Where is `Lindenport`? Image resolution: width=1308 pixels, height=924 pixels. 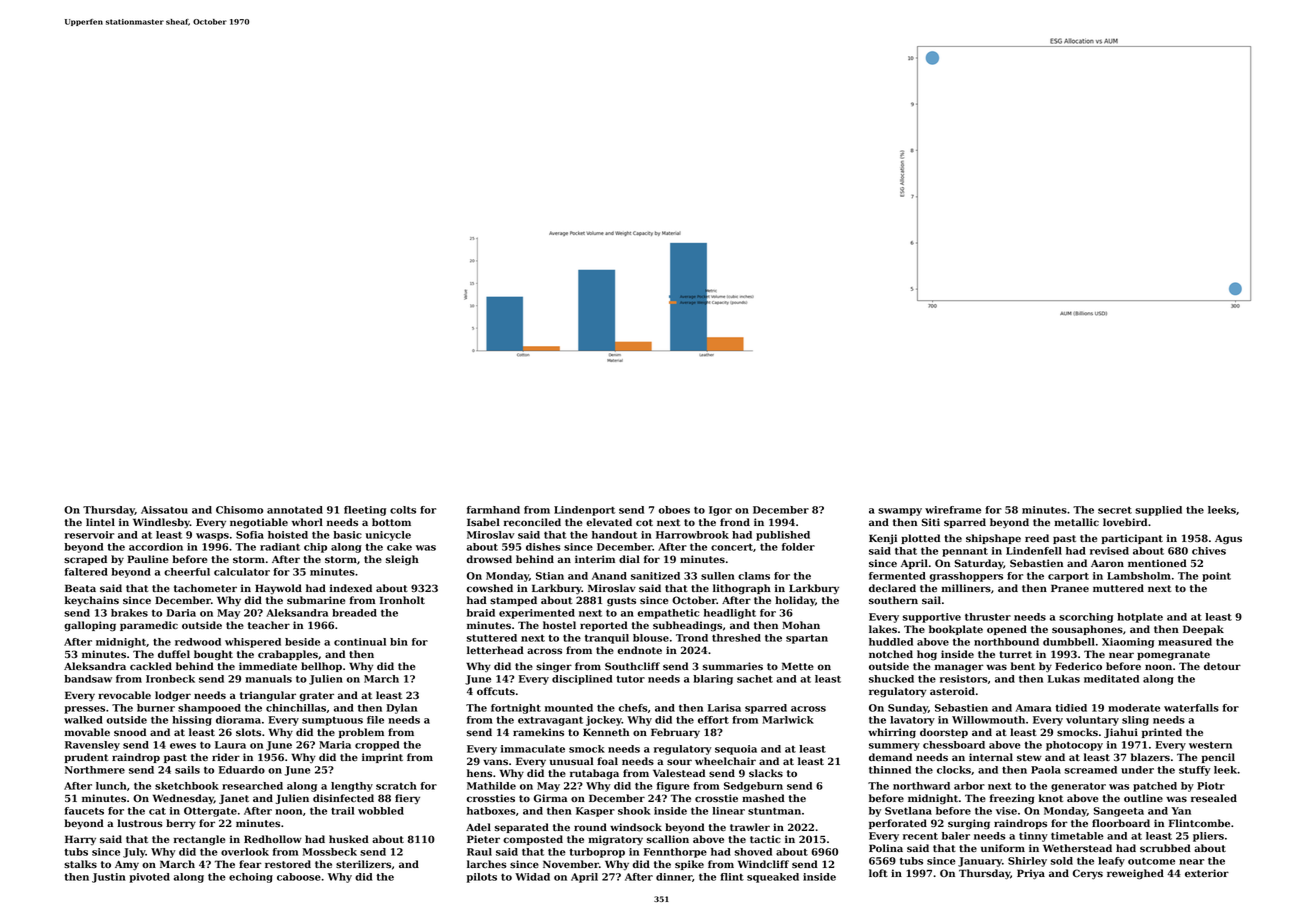 Lindenport is located at coordinates (584, 511).
